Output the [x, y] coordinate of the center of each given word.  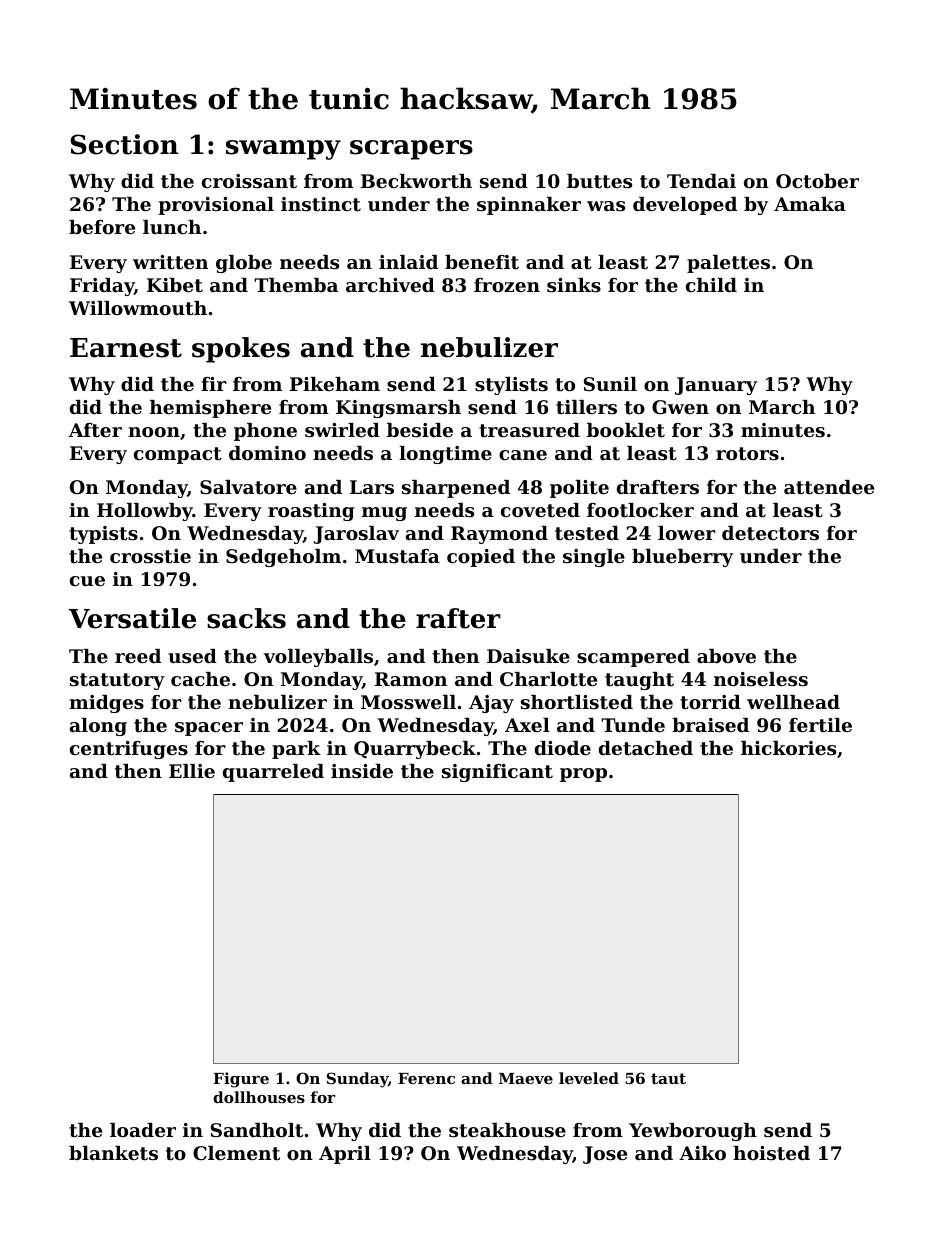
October [817, 181]
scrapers [411, 150]
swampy [283, 150]
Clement [236, 1153]
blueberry [682, 558]
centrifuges [129, 750]
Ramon [411, 679]
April [345, 1155]
